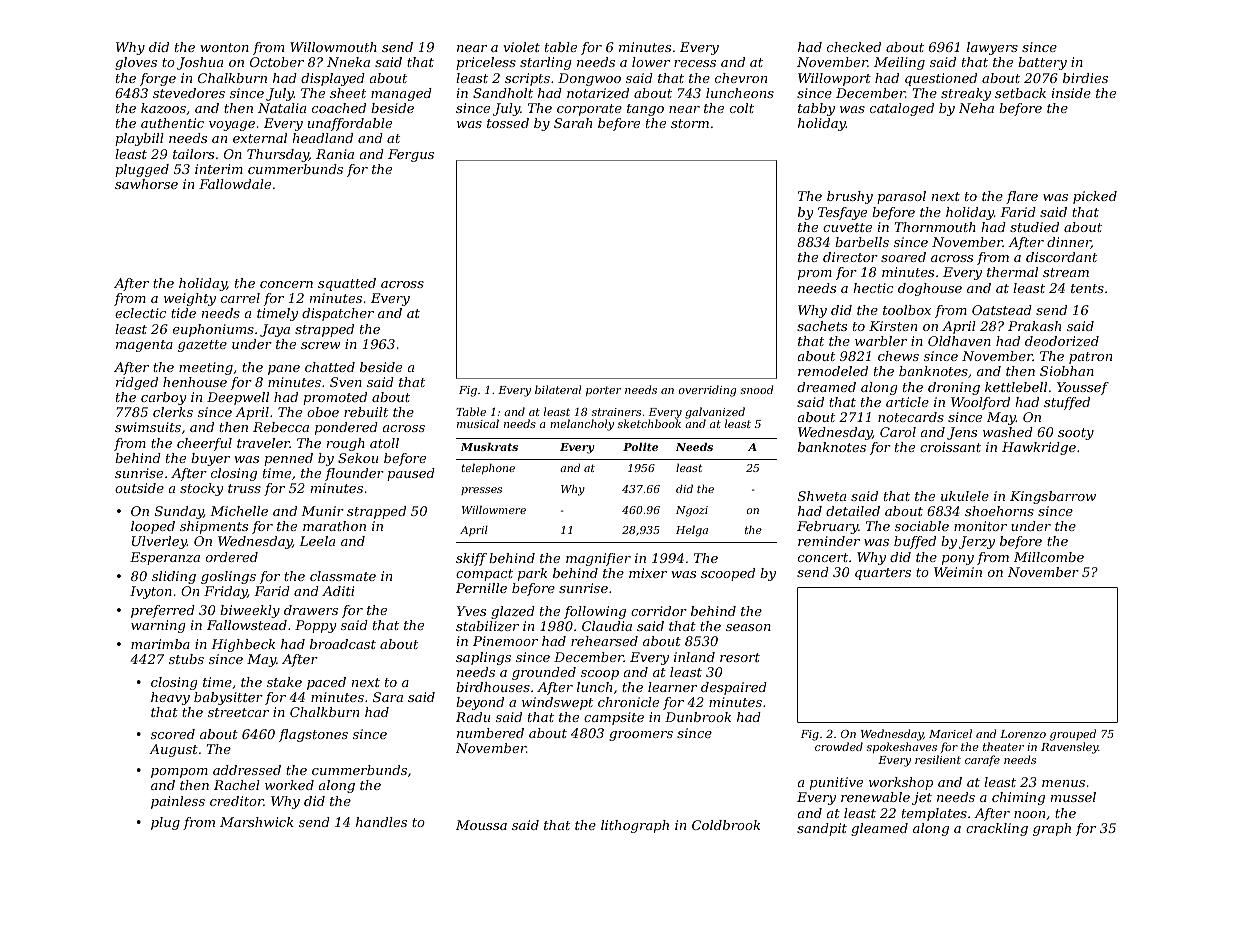 This screenshot has width=1233, height=952. I want to click on Kingsbarrow, so click(1053, 497).
